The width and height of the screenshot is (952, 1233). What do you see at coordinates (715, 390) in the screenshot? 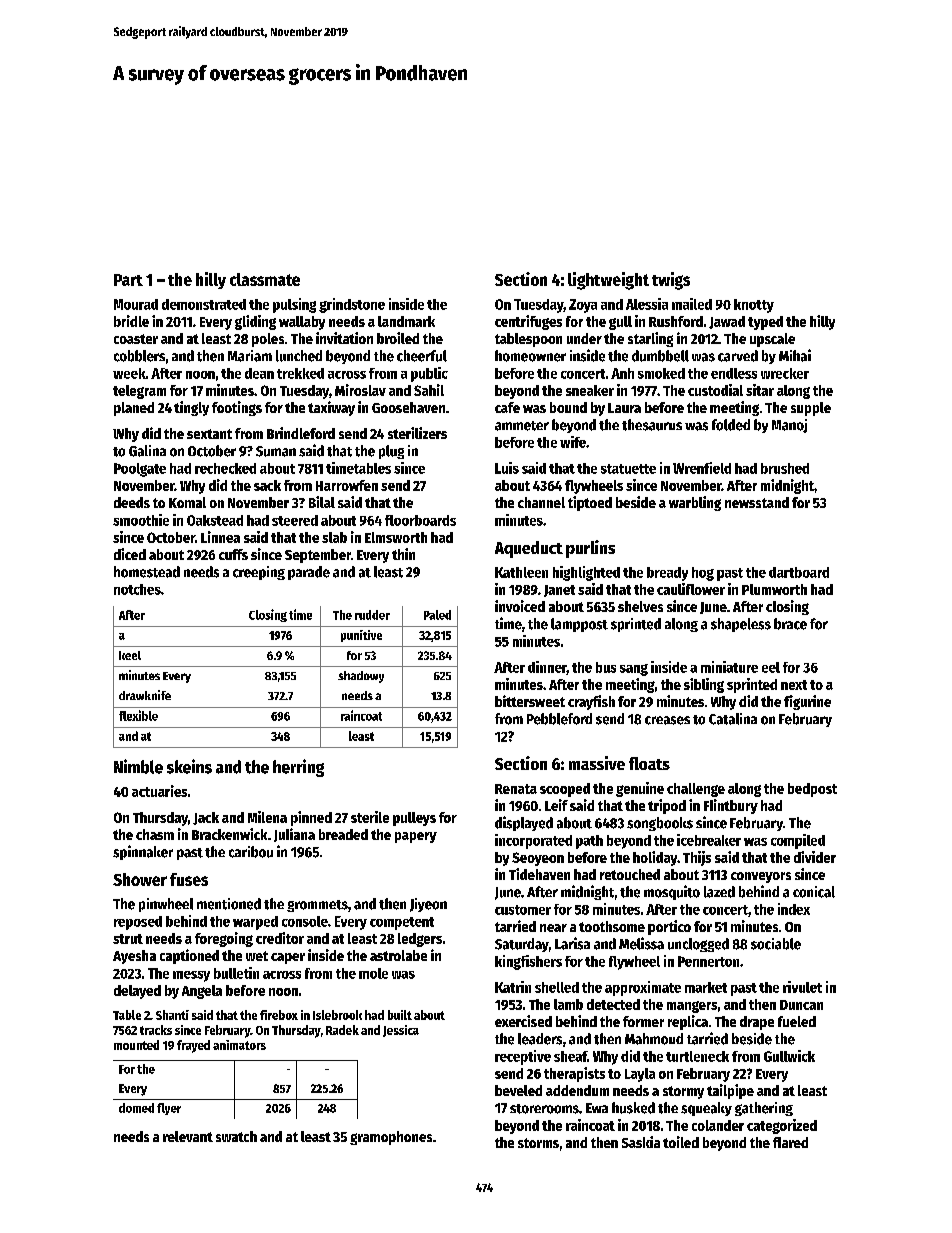
I see `custodial` at bounding box center [715, 390].
